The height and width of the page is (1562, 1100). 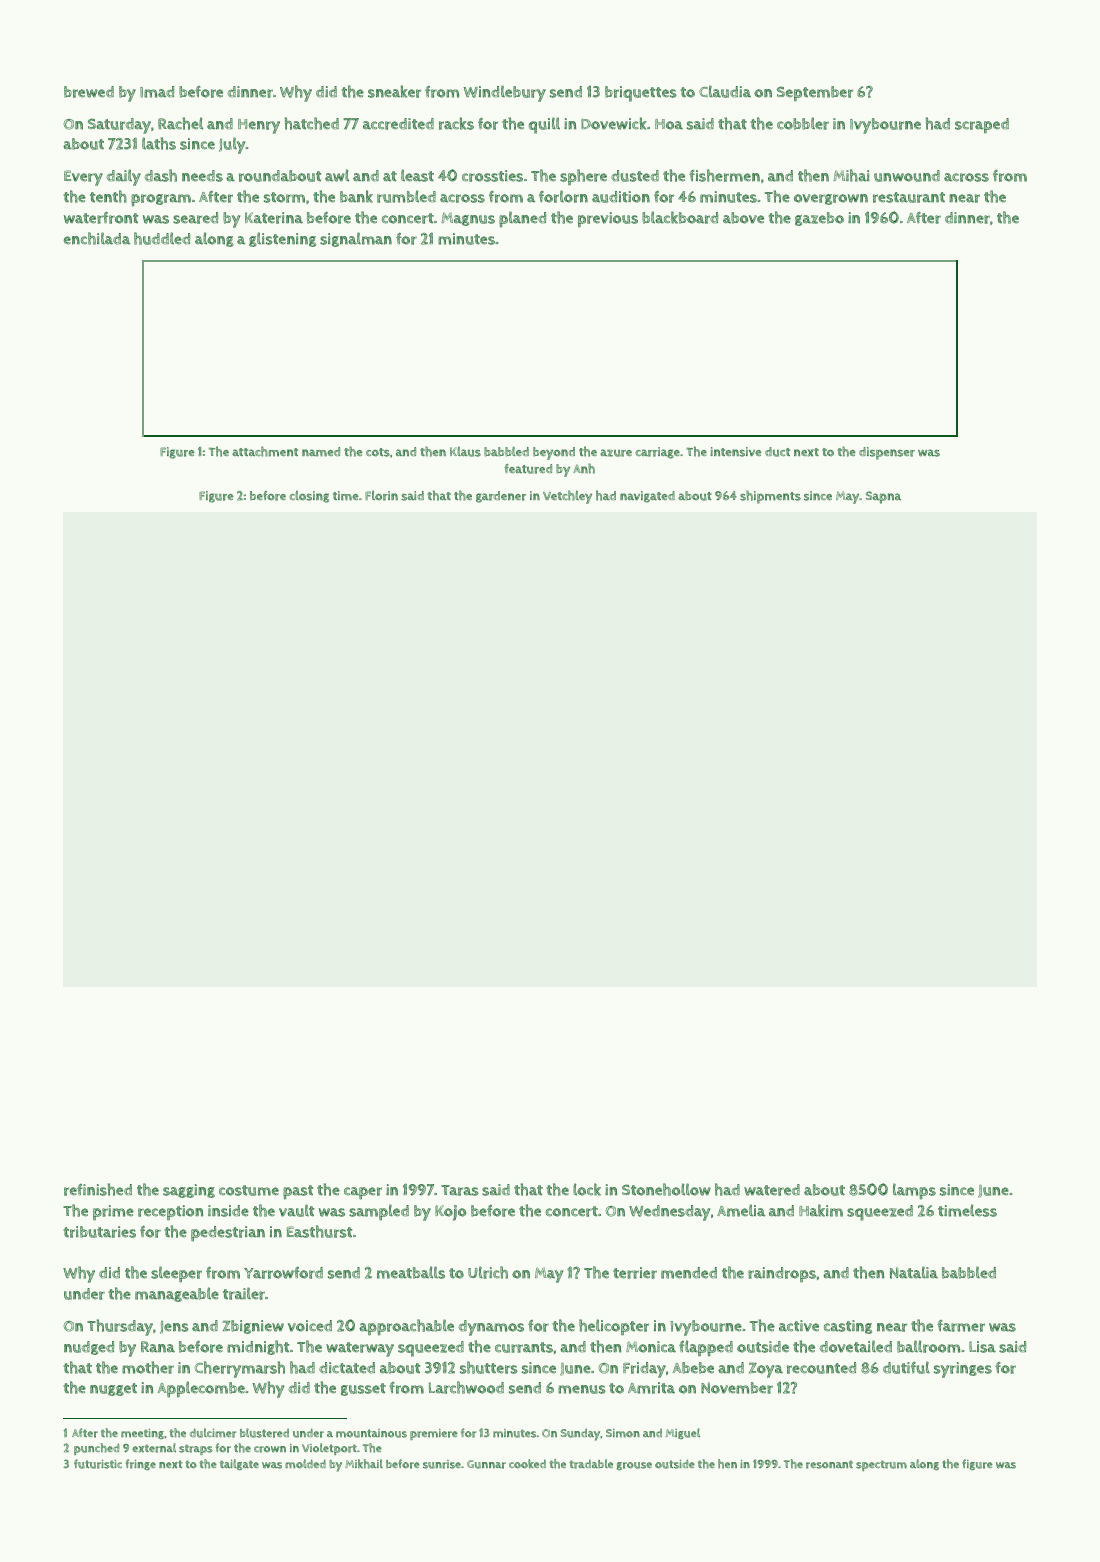 I want to click on Sapna, so click(x=883, y=497).
